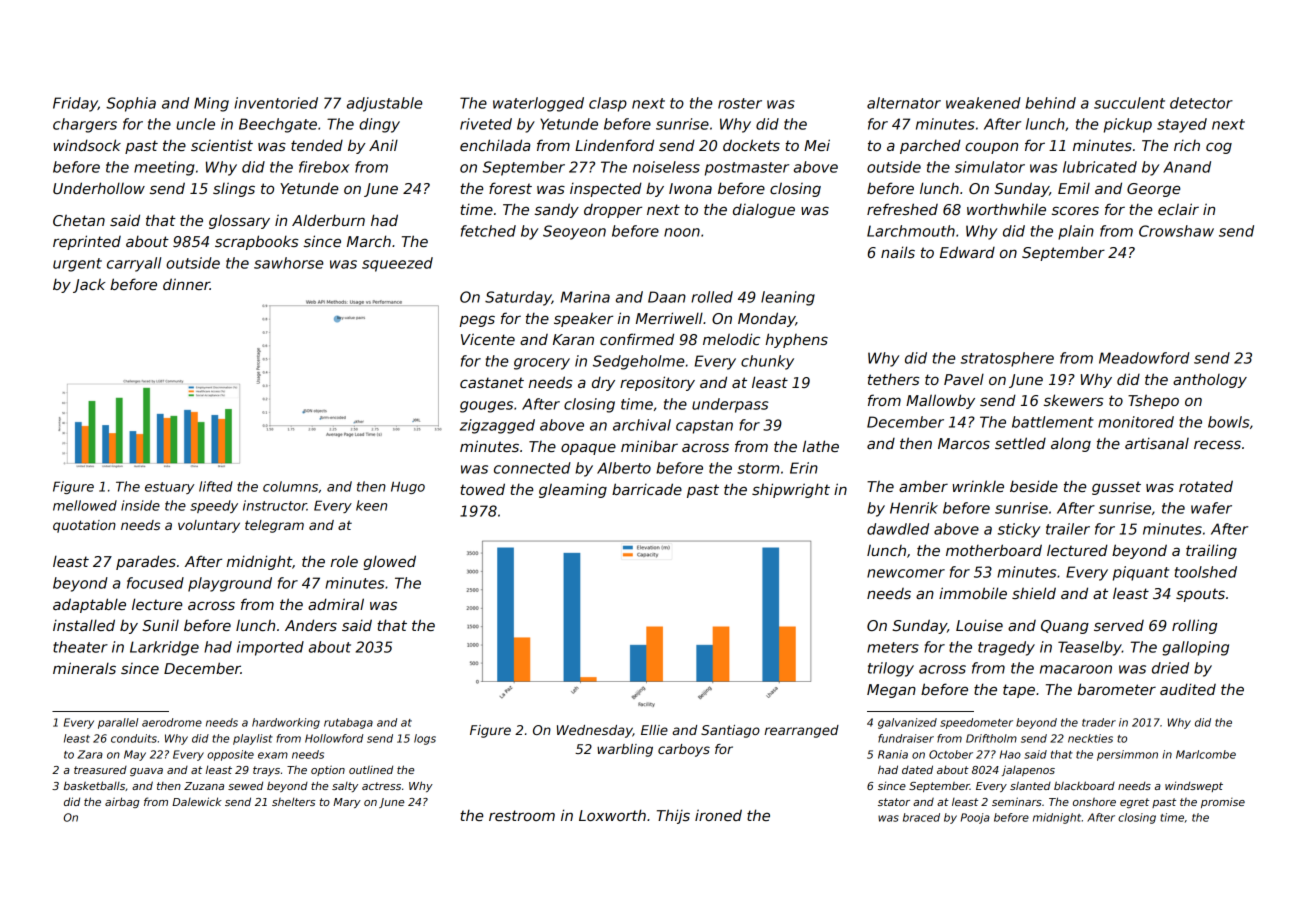  I want to click on Sedgeholme, so click(639, 362).
